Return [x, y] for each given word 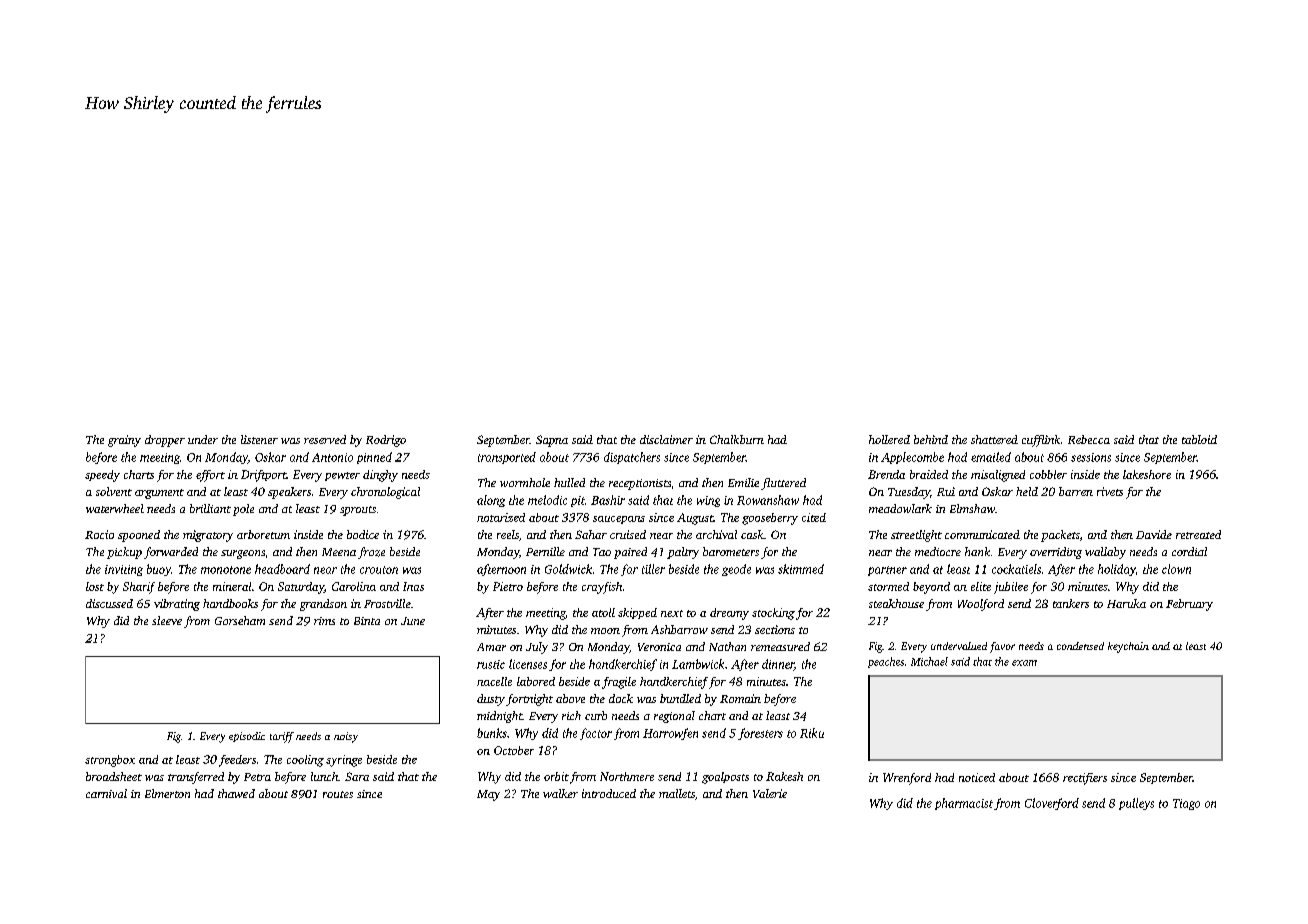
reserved [325, 439]
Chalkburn [737, 439]
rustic [491, 664]
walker [560, 793]
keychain [1128, 647]
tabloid [1199, 439]
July [537, 648]
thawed [236, 793]
